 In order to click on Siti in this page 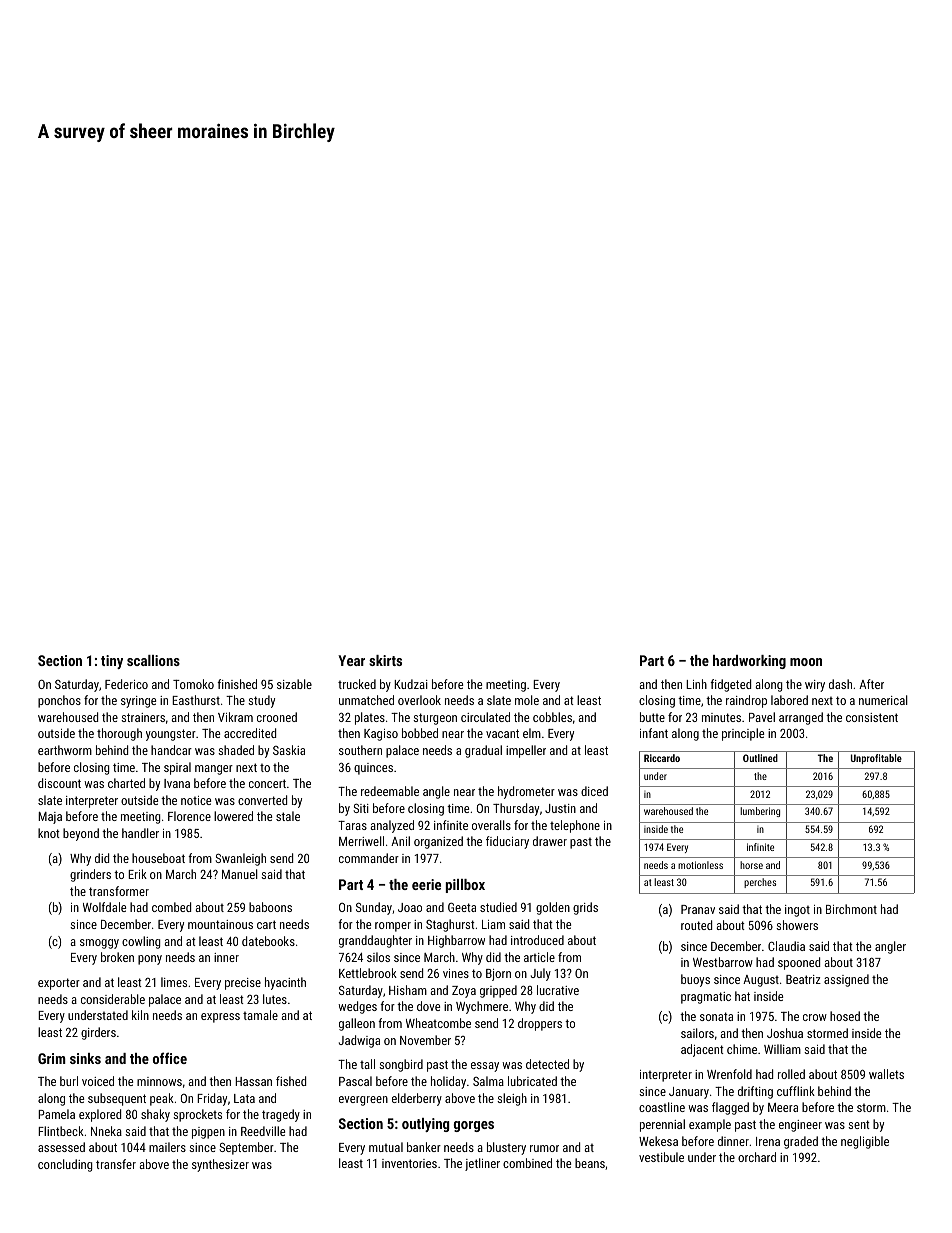, I will do `click(361, 808)`.
